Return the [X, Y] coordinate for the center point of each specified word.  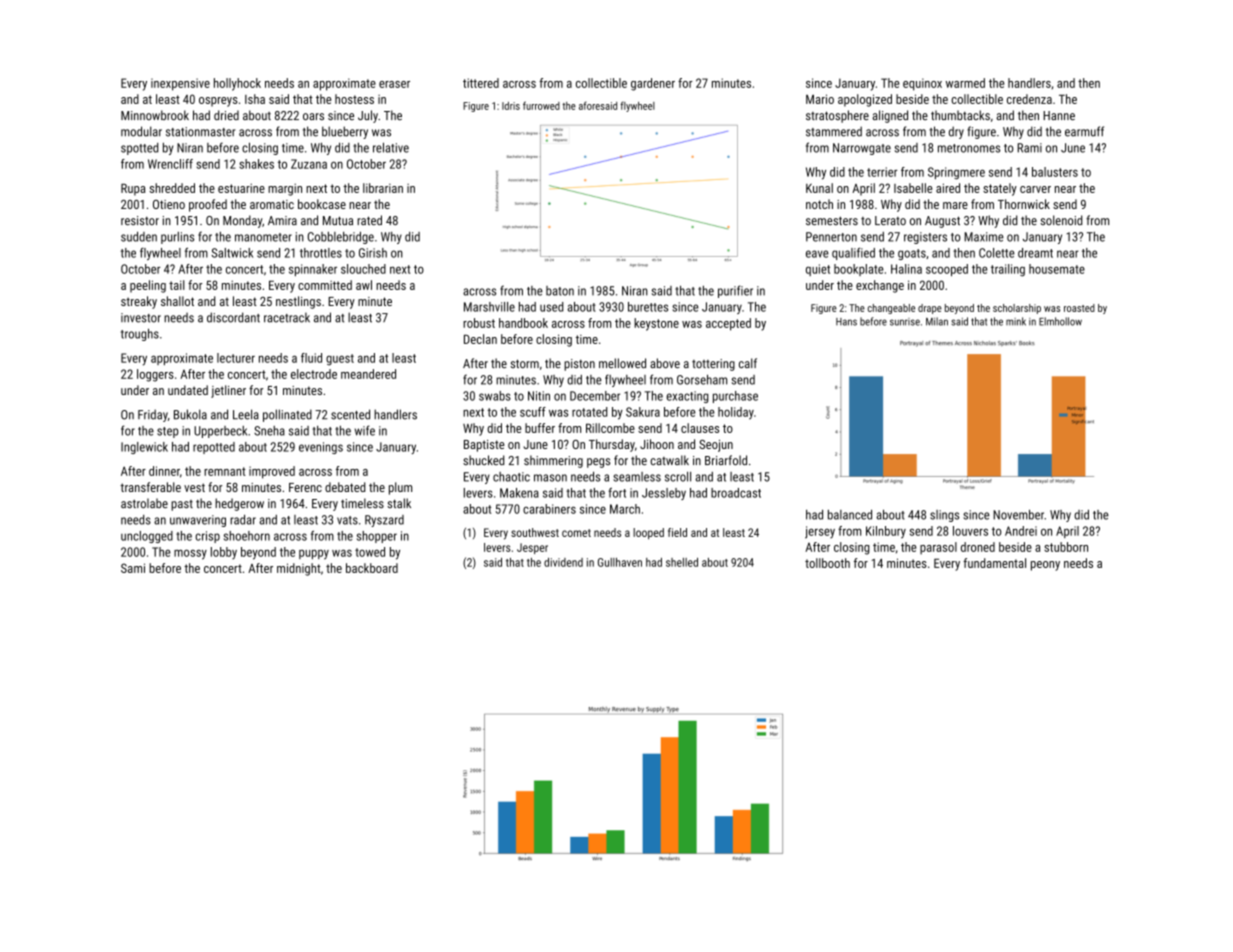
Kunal [819, 188]
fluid [311, 358]
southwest [535, 532]
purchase [735, 397]
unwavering [198, 521]
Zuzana [309, 164]
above [665, 363]
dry [956, 132]
